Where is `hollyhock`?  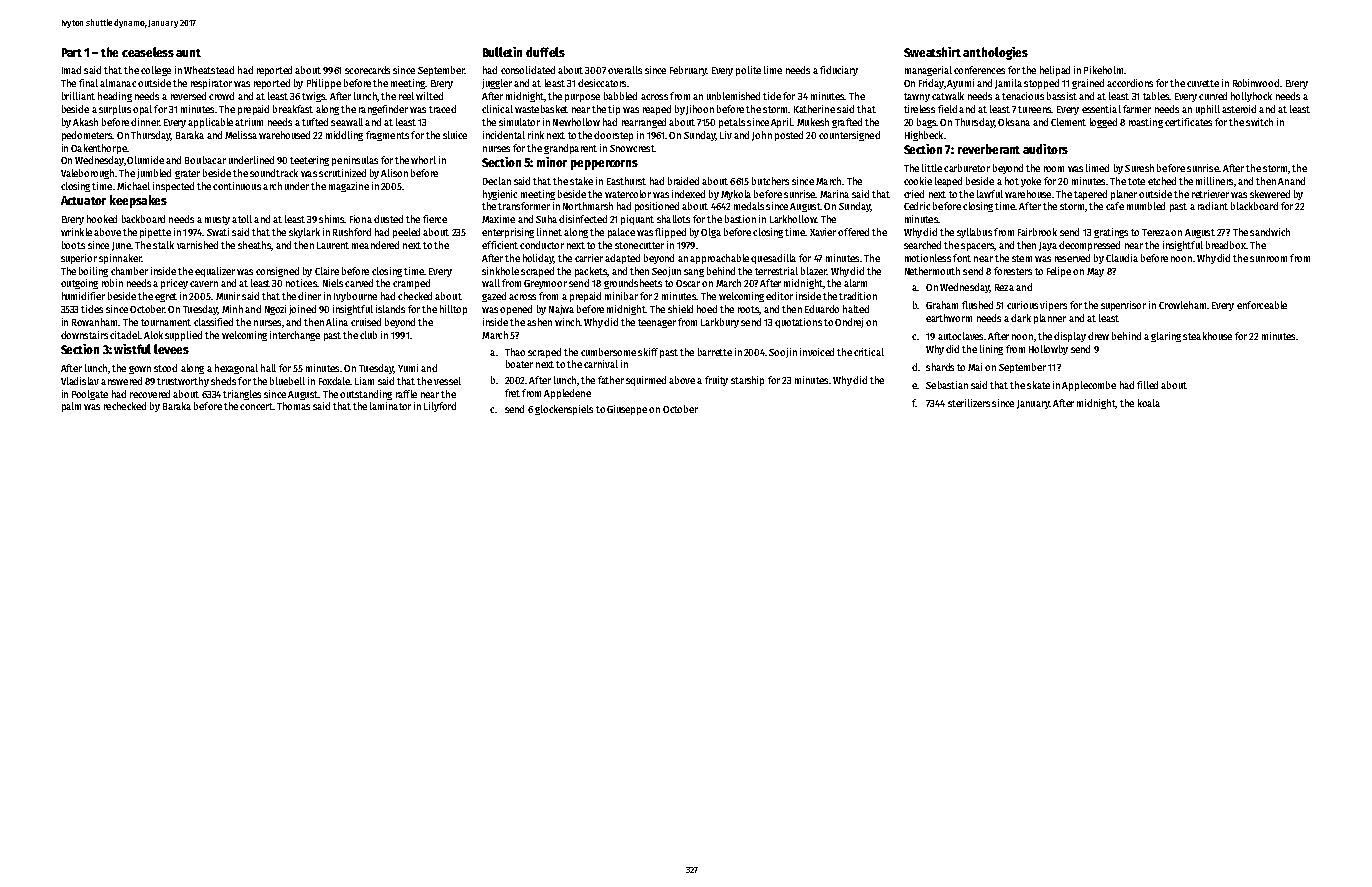
hollyhock is located at coordinates (1251, 97).
